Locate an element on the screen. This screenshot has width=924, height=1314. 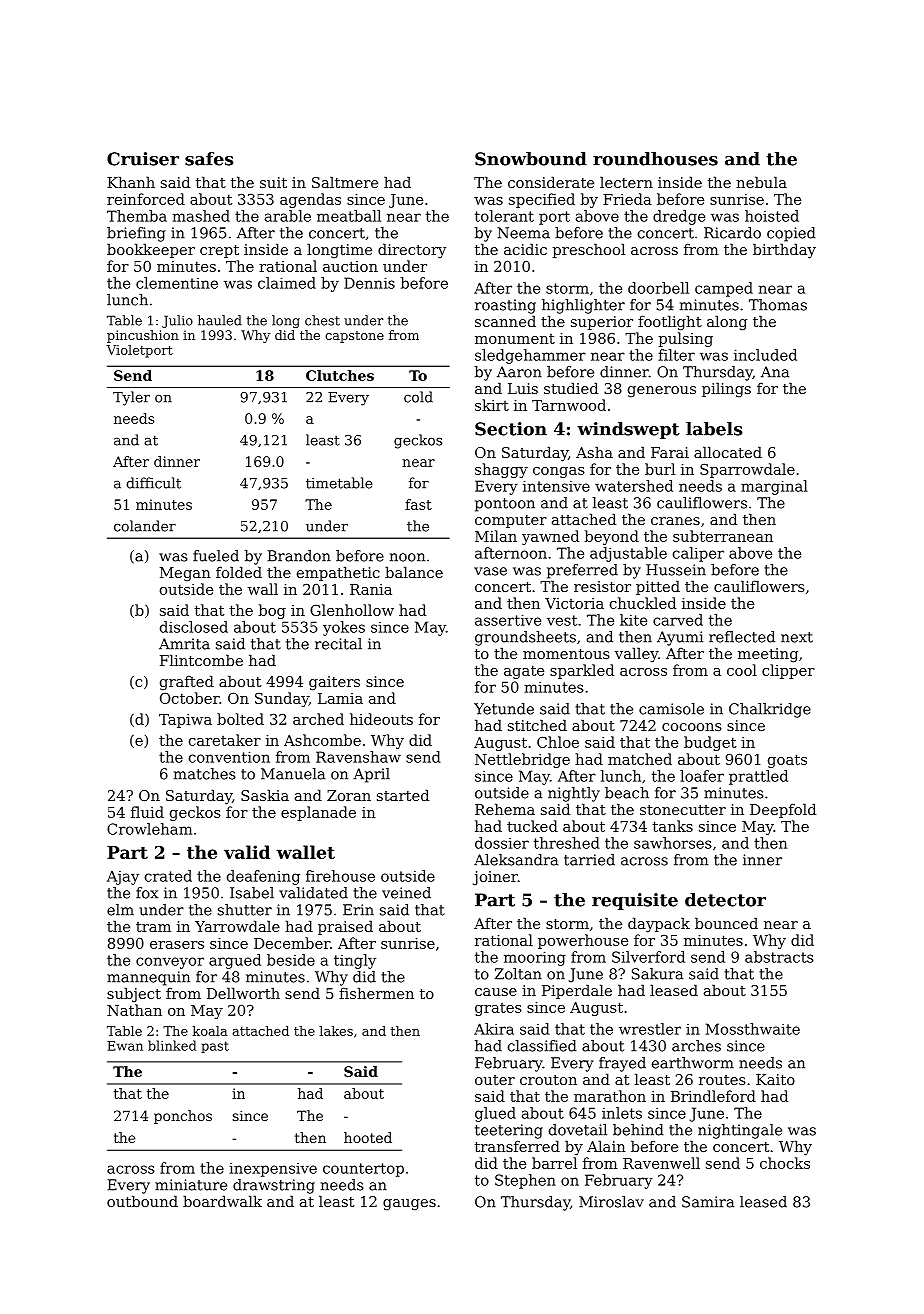
inexpensive is located at coordinates (273, 1169).
